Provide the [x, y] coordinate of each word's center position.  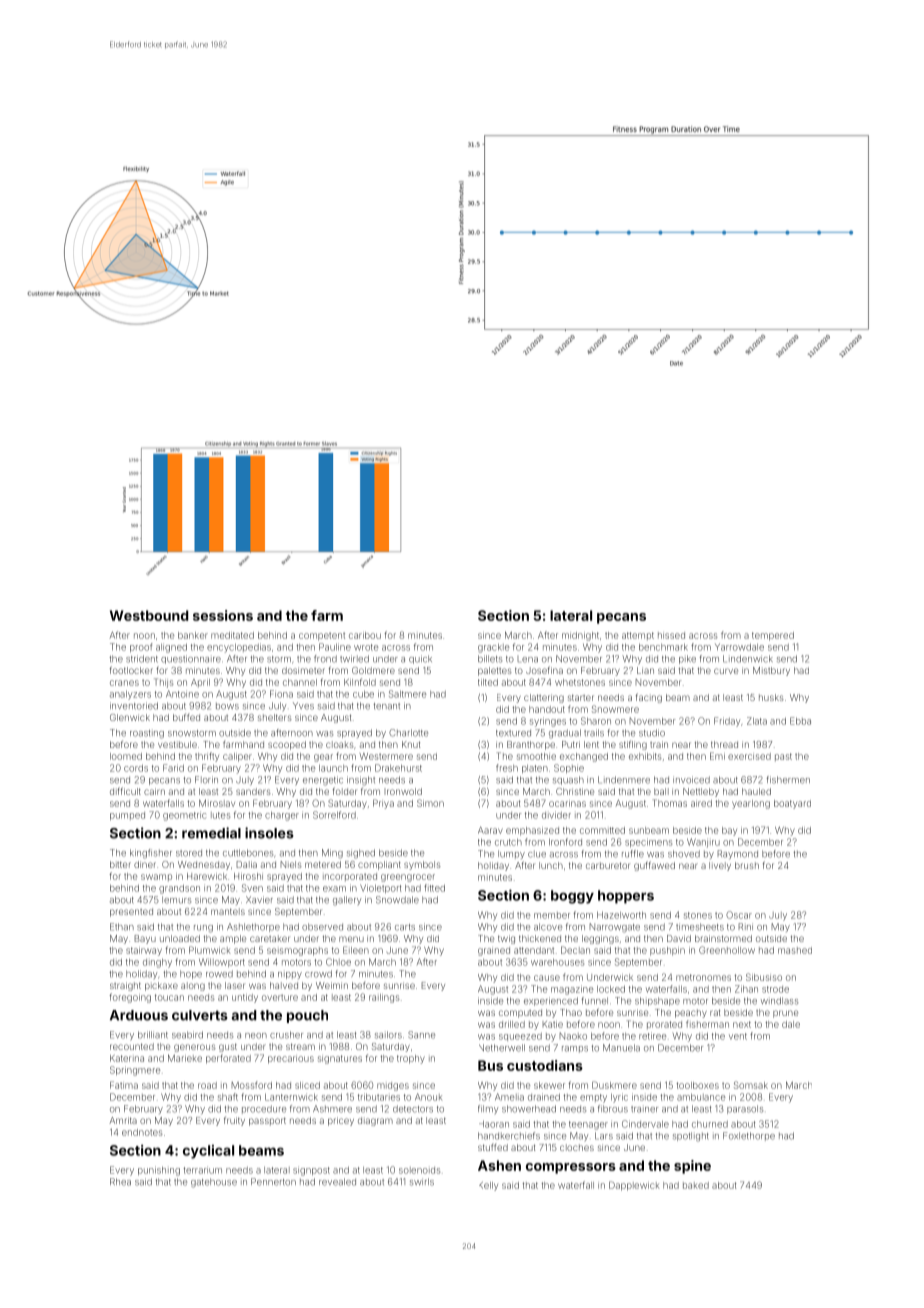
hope [191, 974]
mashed [795, 950]
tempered [773, 636]
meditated [232, 635]
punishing [159, 1171]
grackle [494, 648]
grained [494, 951]
